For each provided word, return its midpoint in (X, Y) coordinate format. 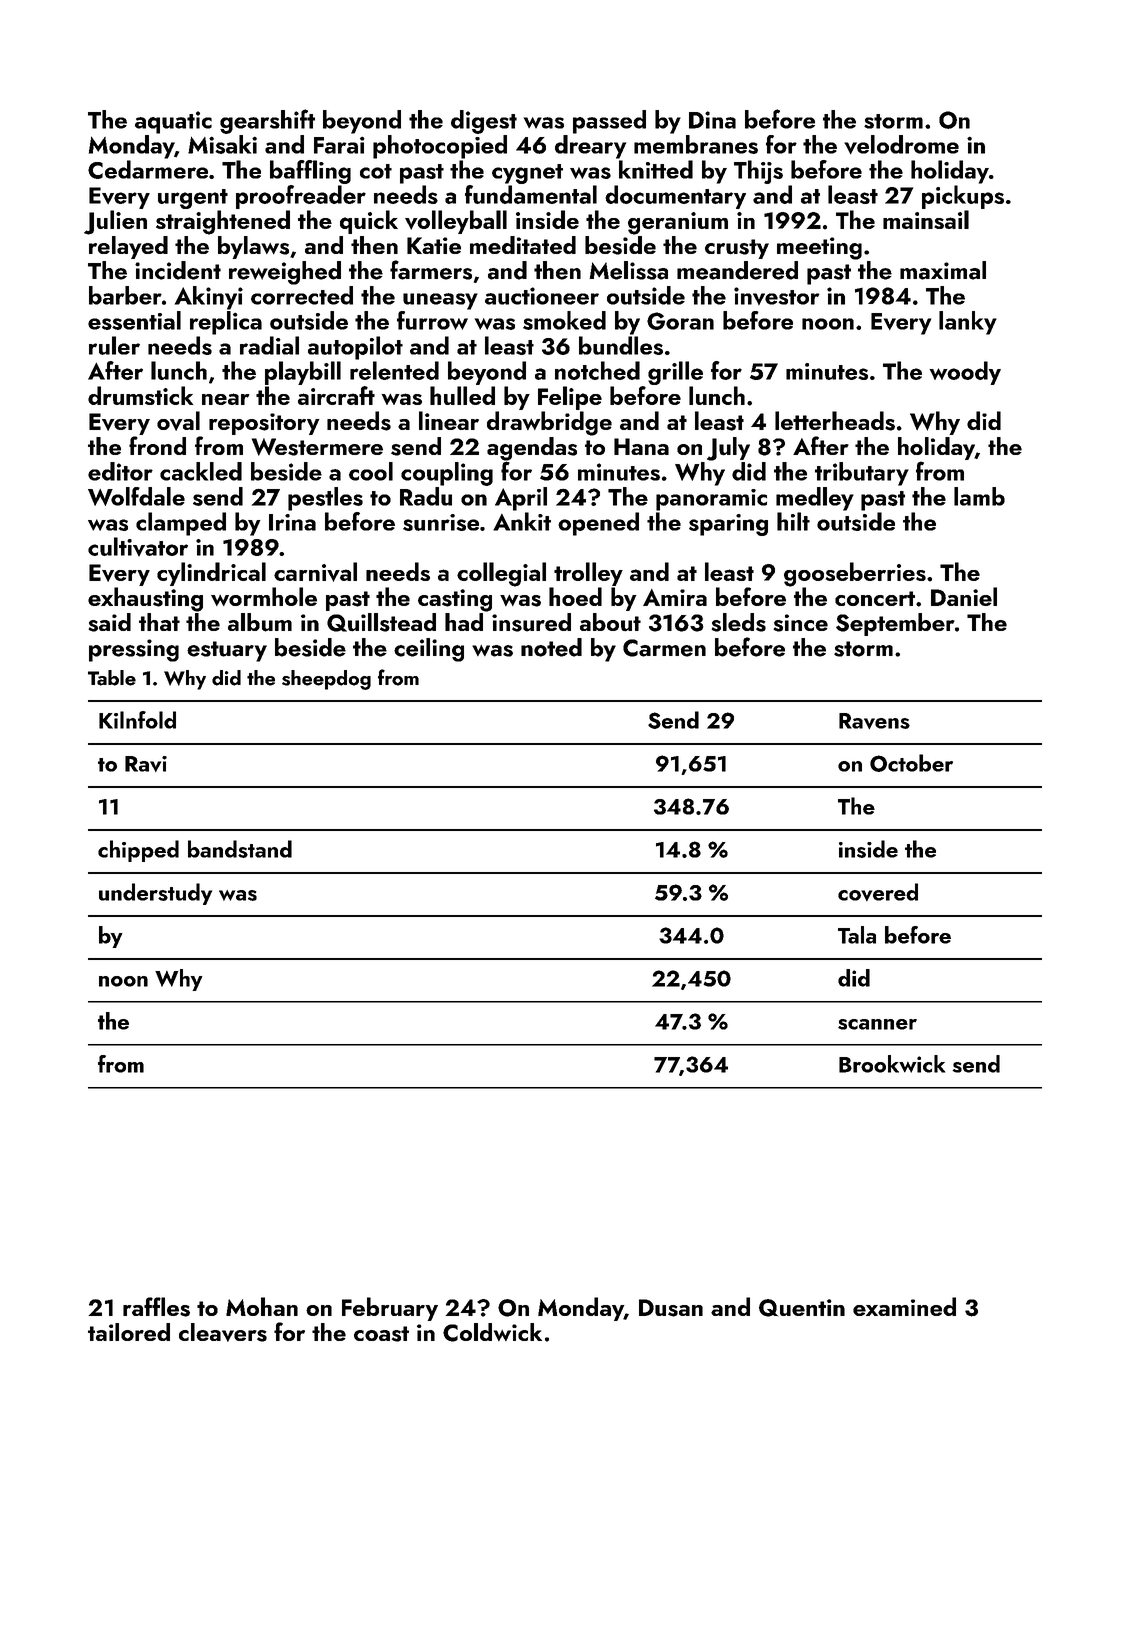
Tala (857, 935)
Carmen (664, 648)
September (895, 624)
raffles (156, 1307)
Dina (712, 120)
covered (878, 892)
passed (609, 122)
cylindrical (211, 574)
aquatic (173, 122)
